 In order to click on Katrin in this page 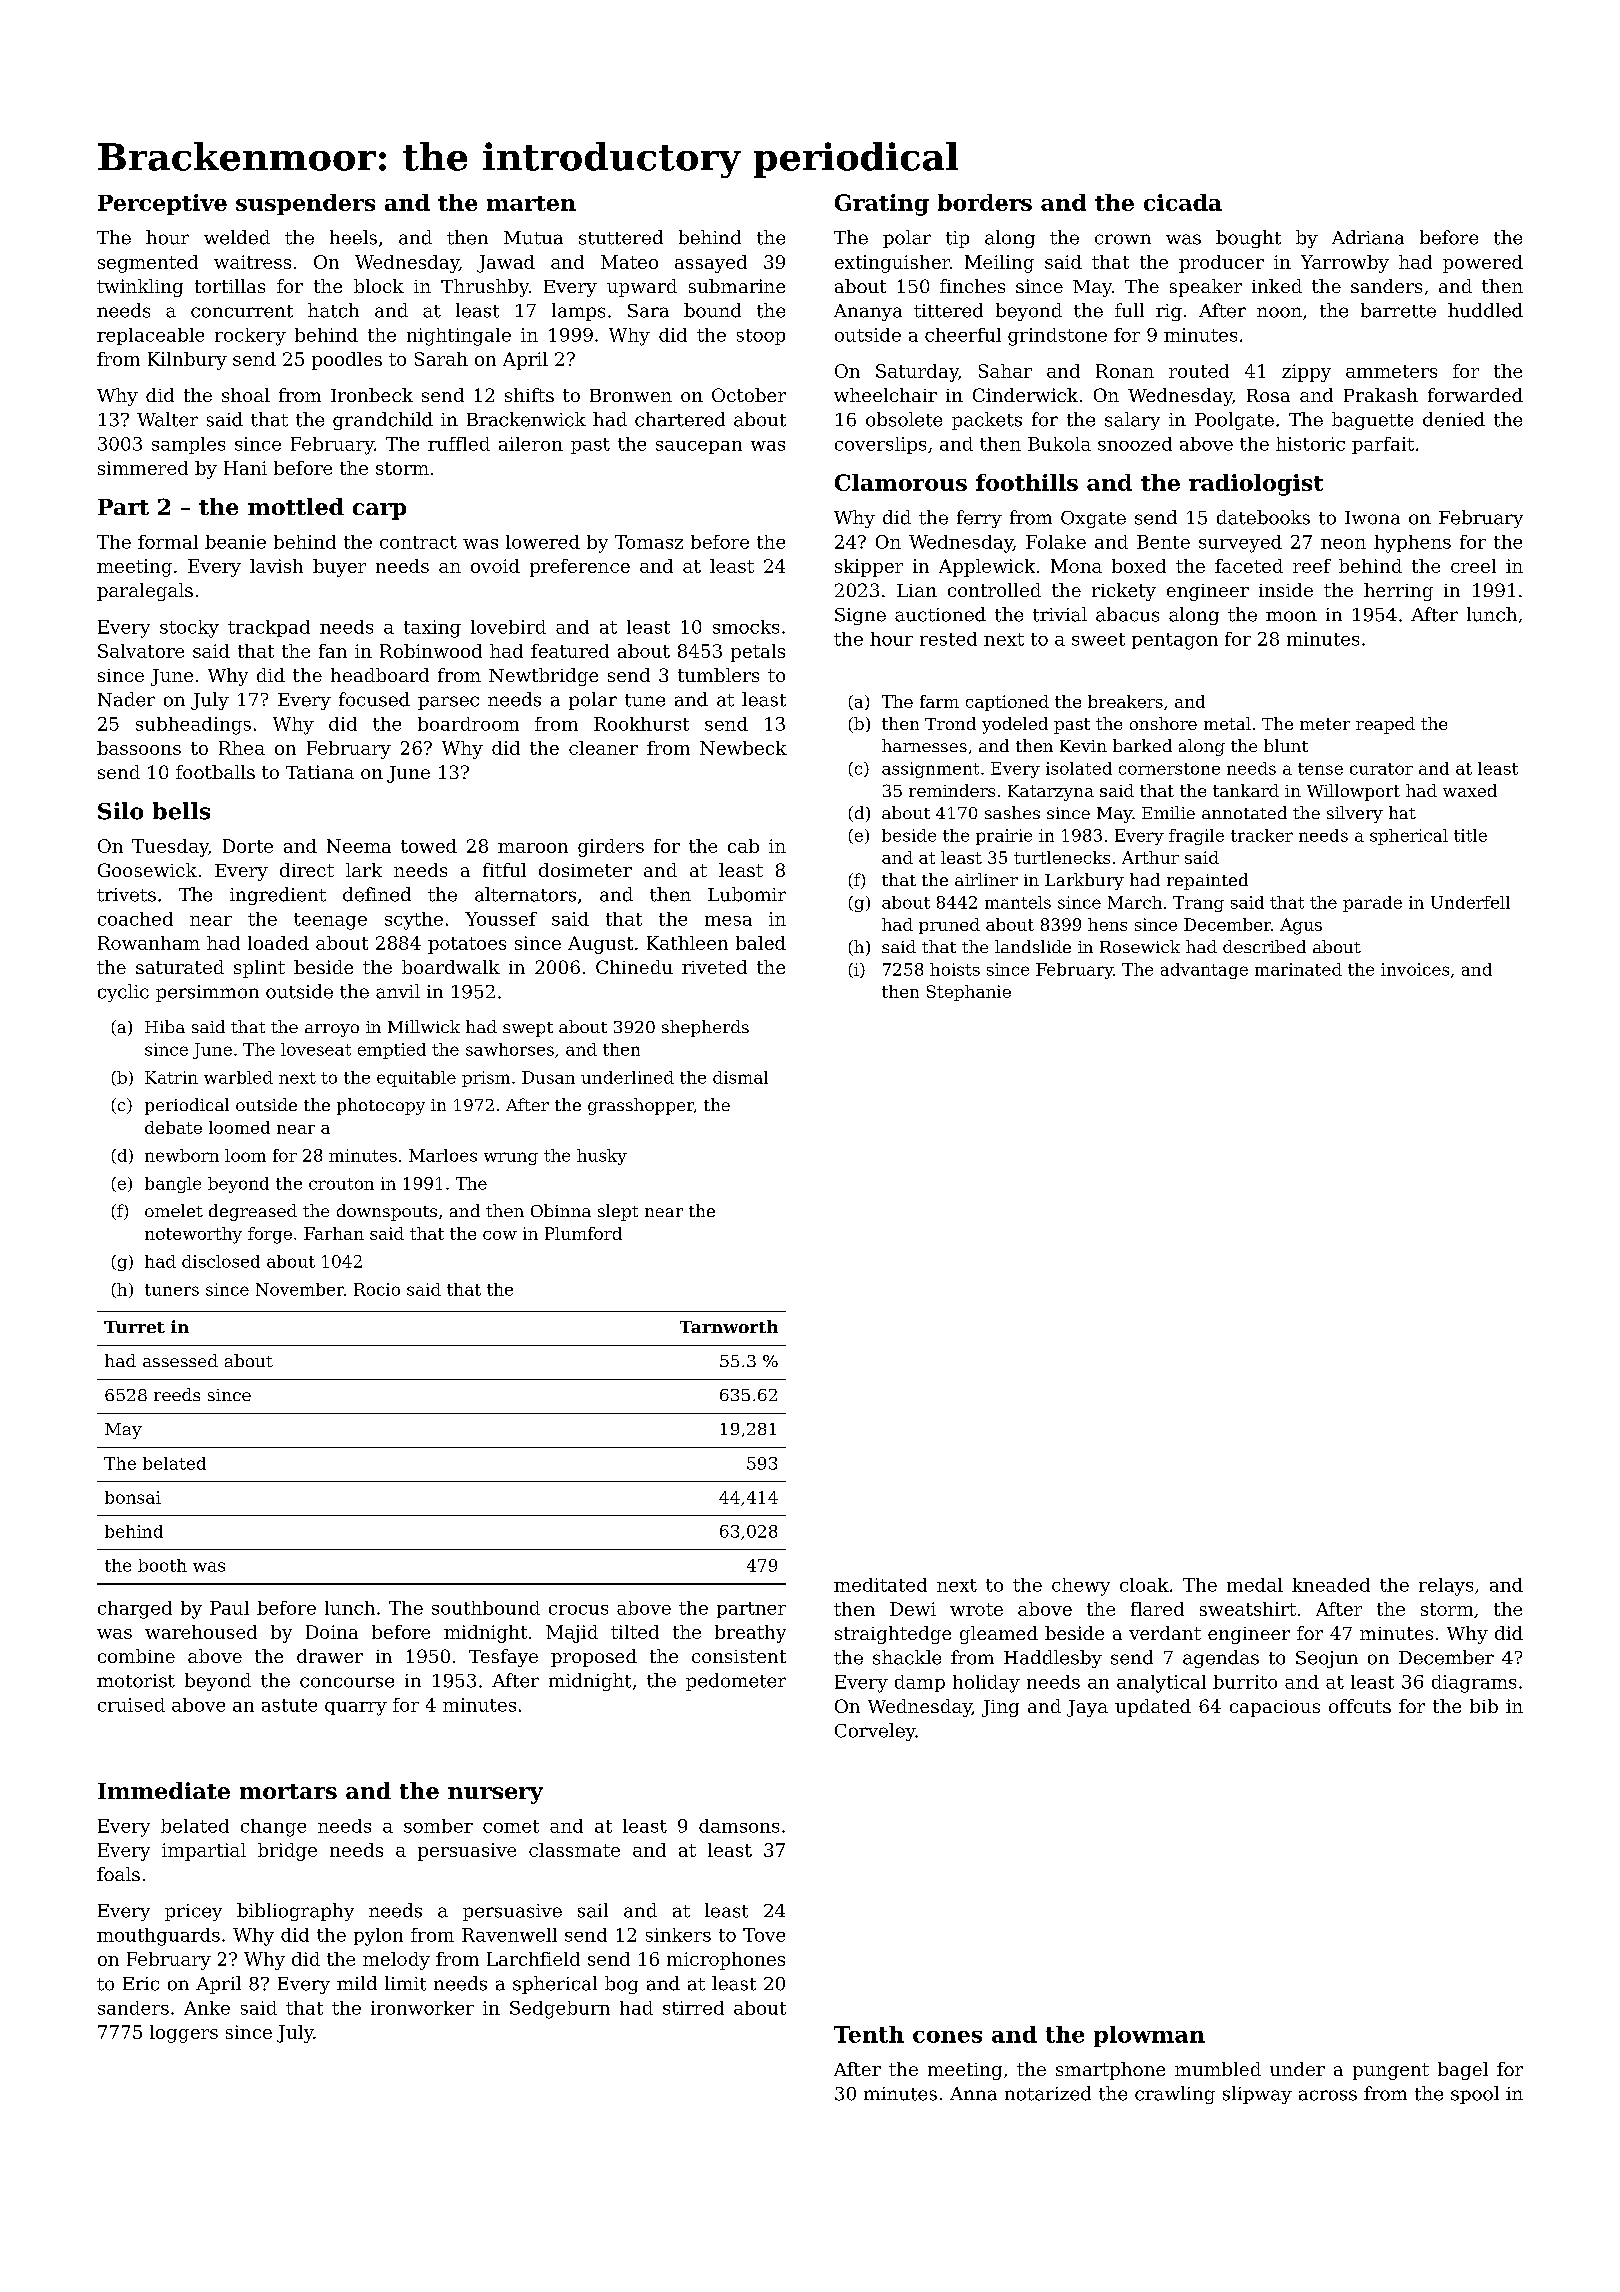, I will do `click(171, 1077)`.
